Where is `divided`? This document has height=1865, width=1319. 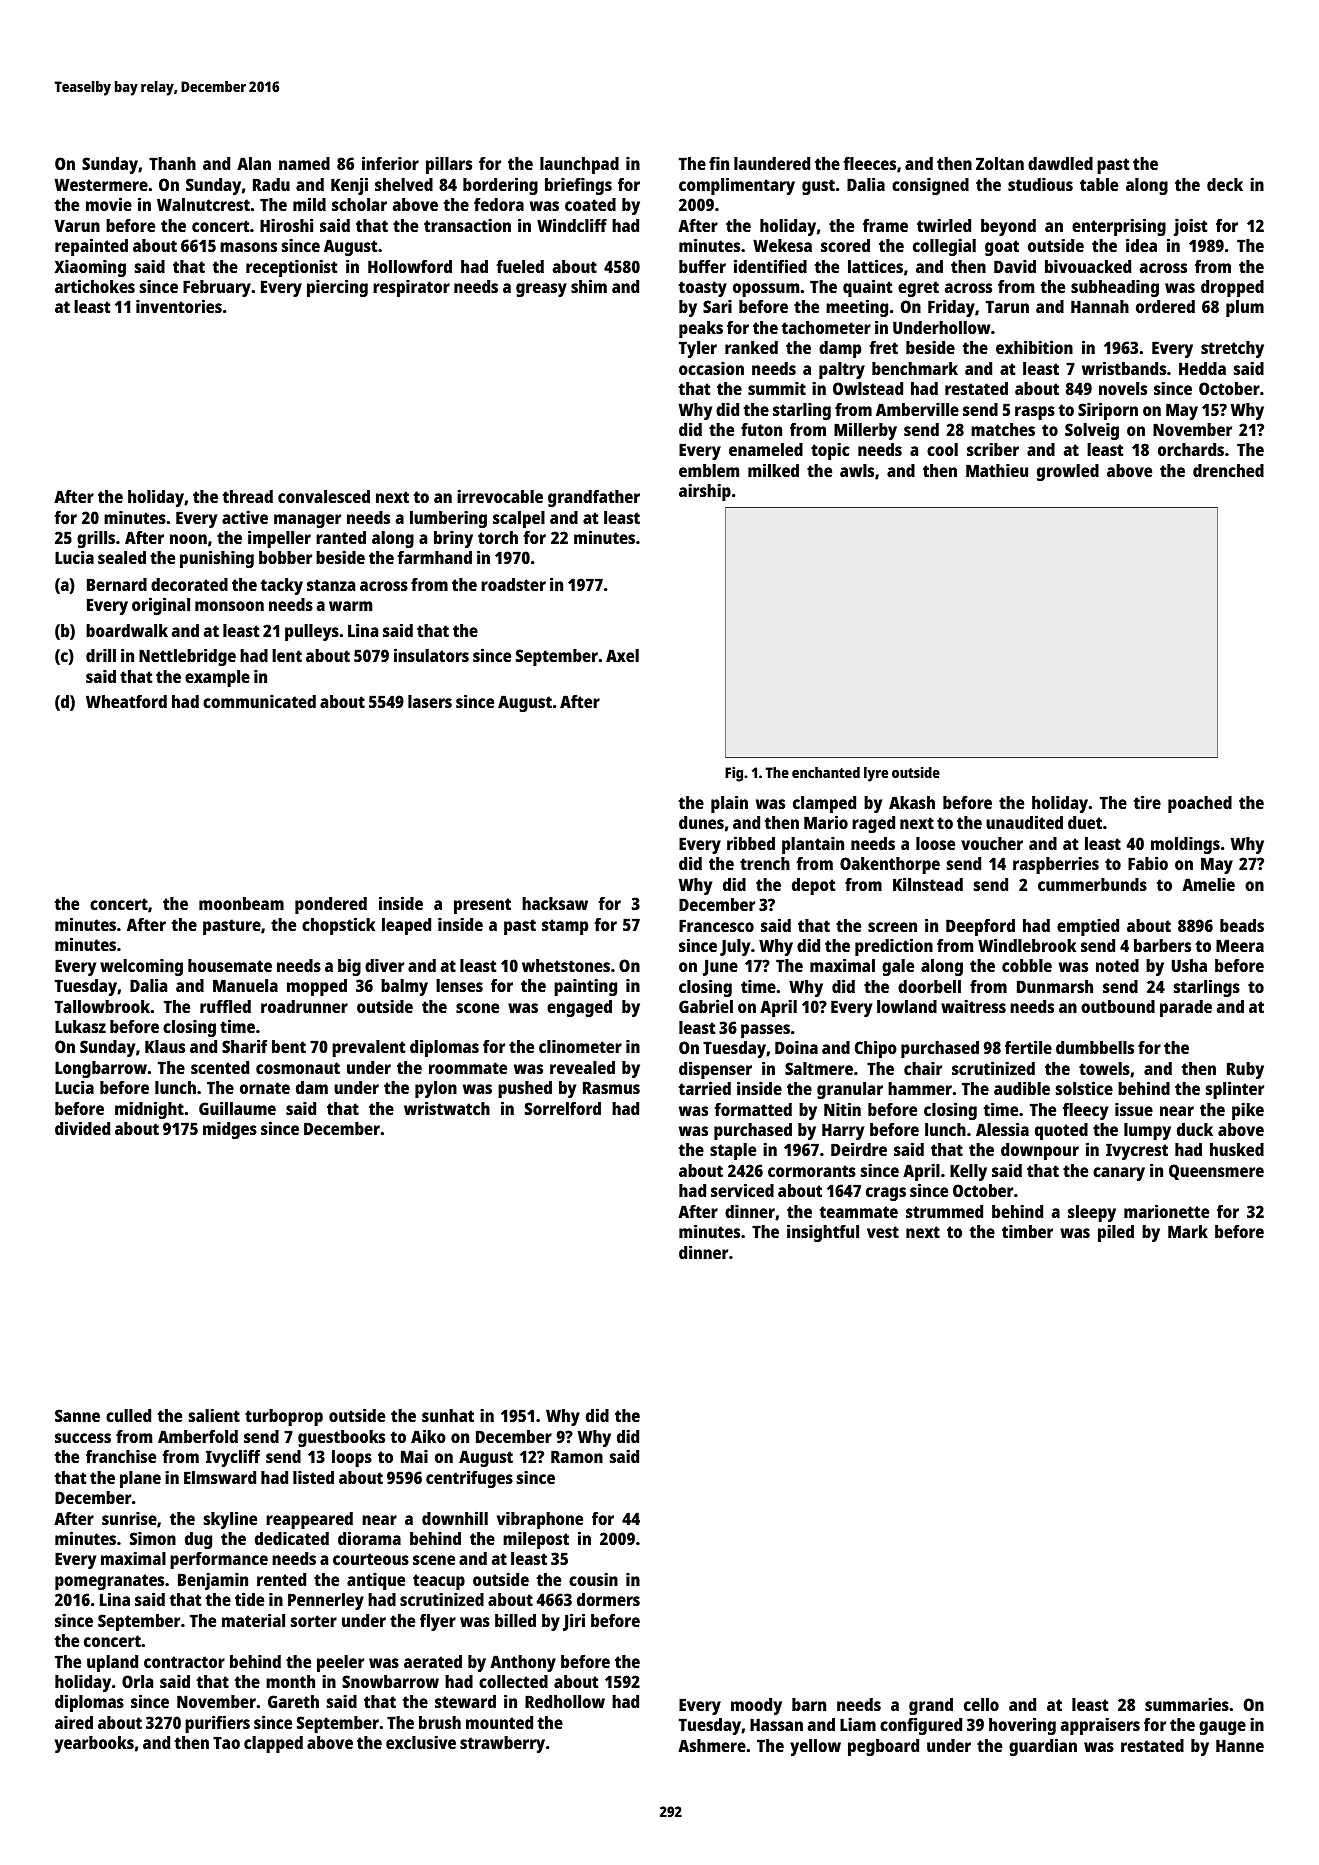
divided is located at coordinates (82, 1128).
